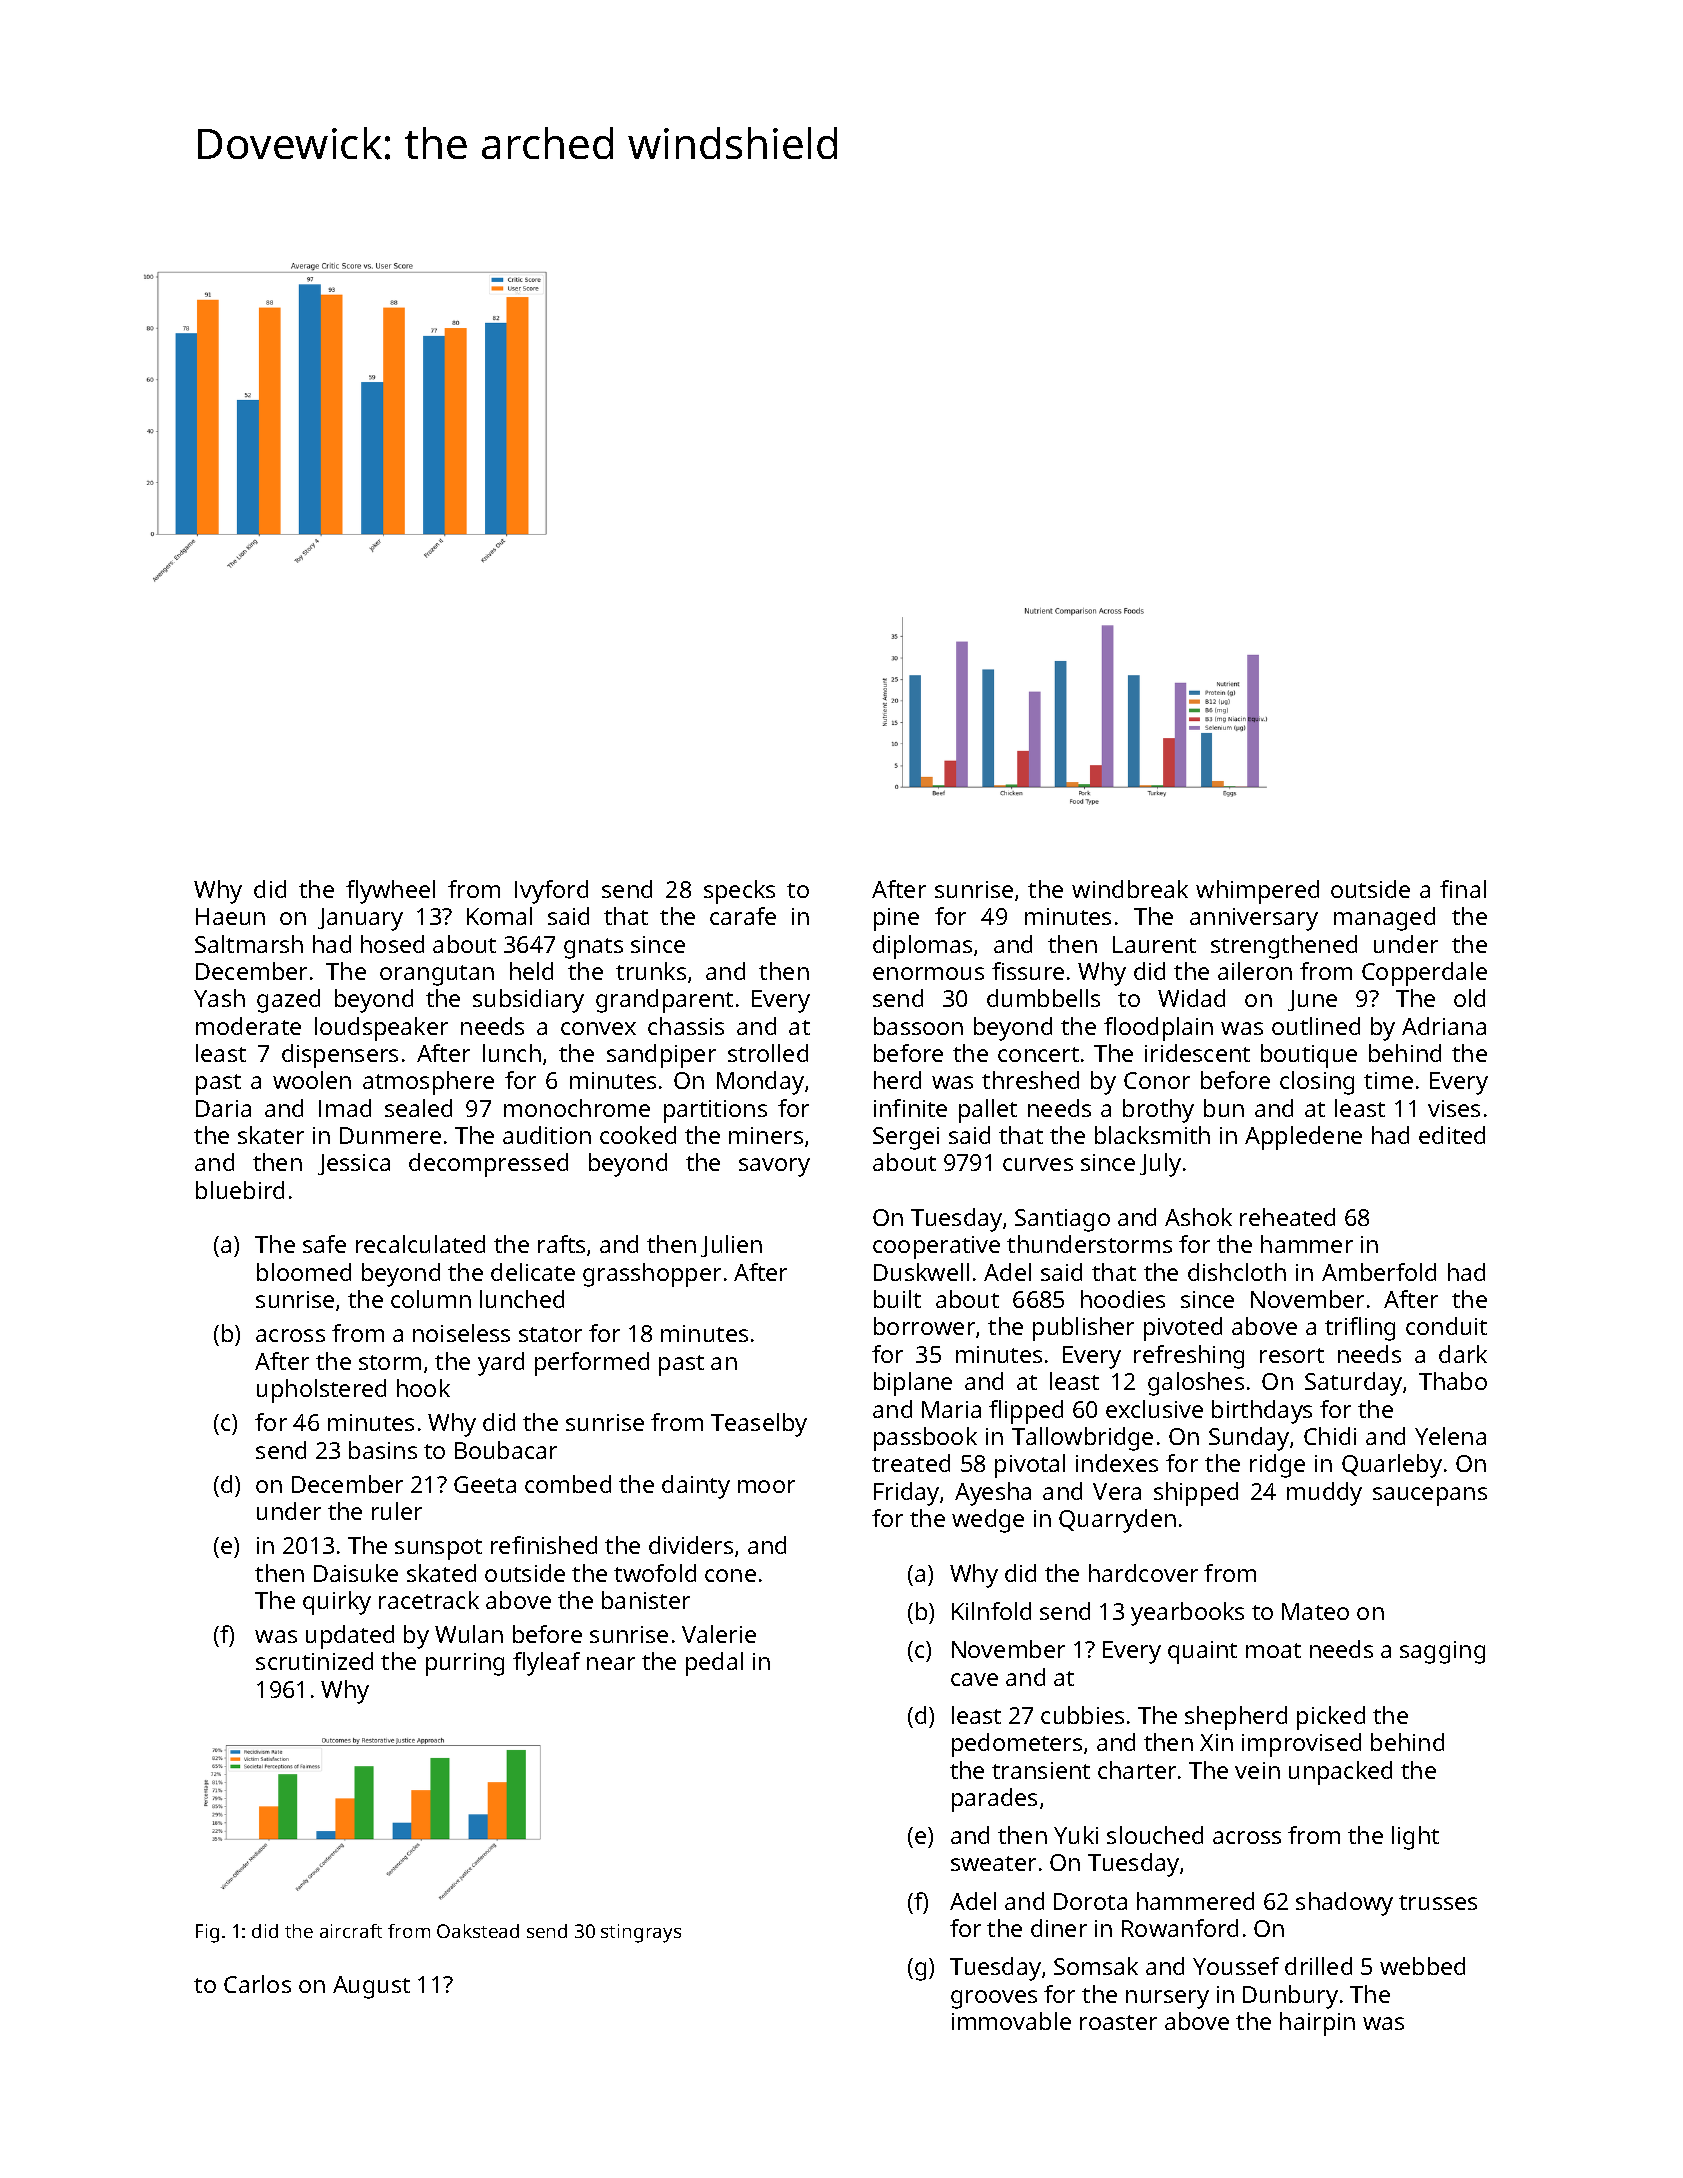  Describe the element at coordinates (461, 1333) in the screenshot. I see `noiseless` at that location.
